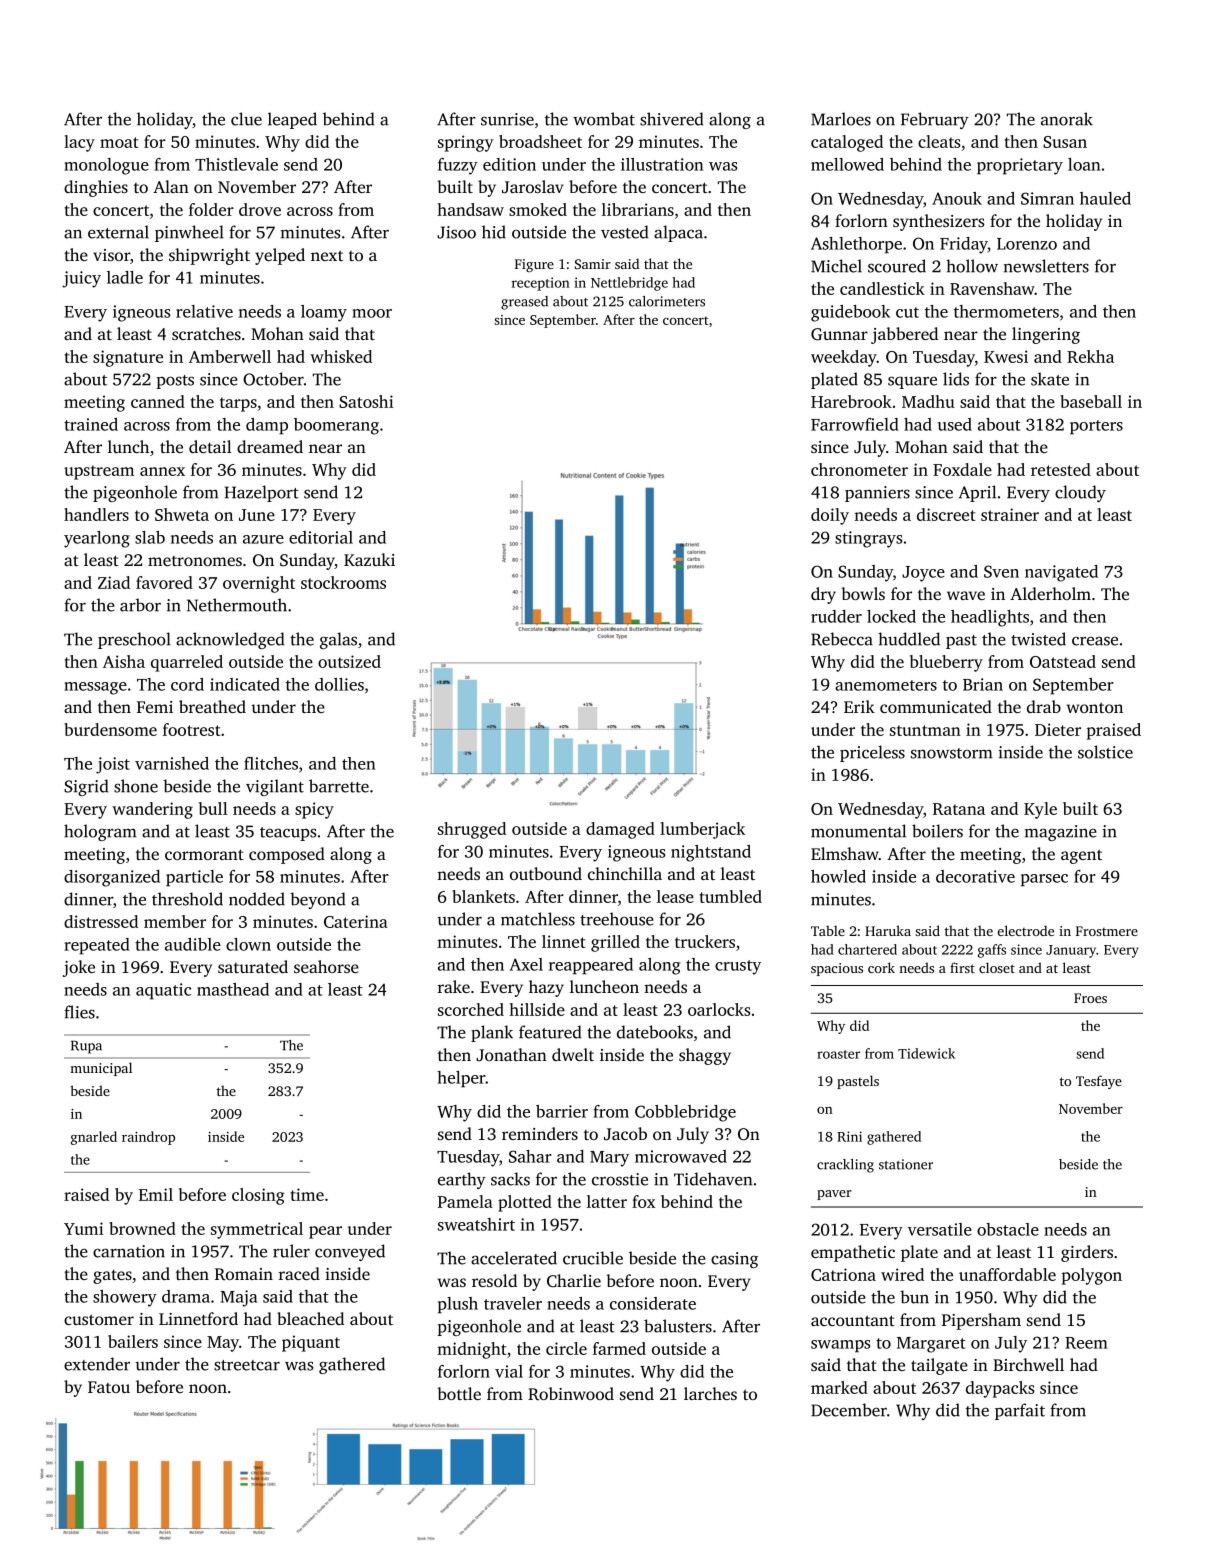 This screenshot has width=1207, height=1562. I want to click on anorak, so click(1067, 119).
